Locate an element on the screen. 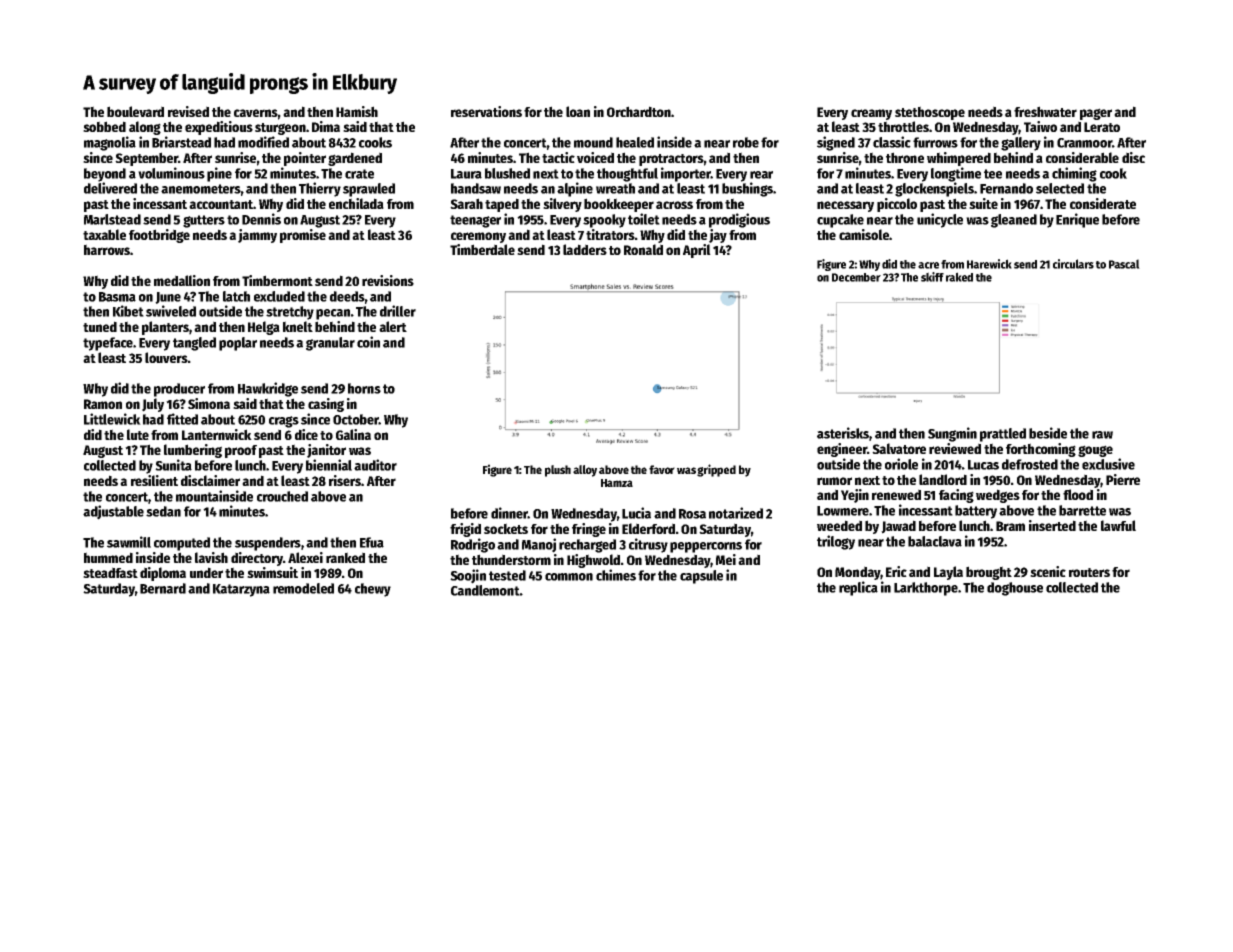  notarized is located at coordinates (736, 513).
